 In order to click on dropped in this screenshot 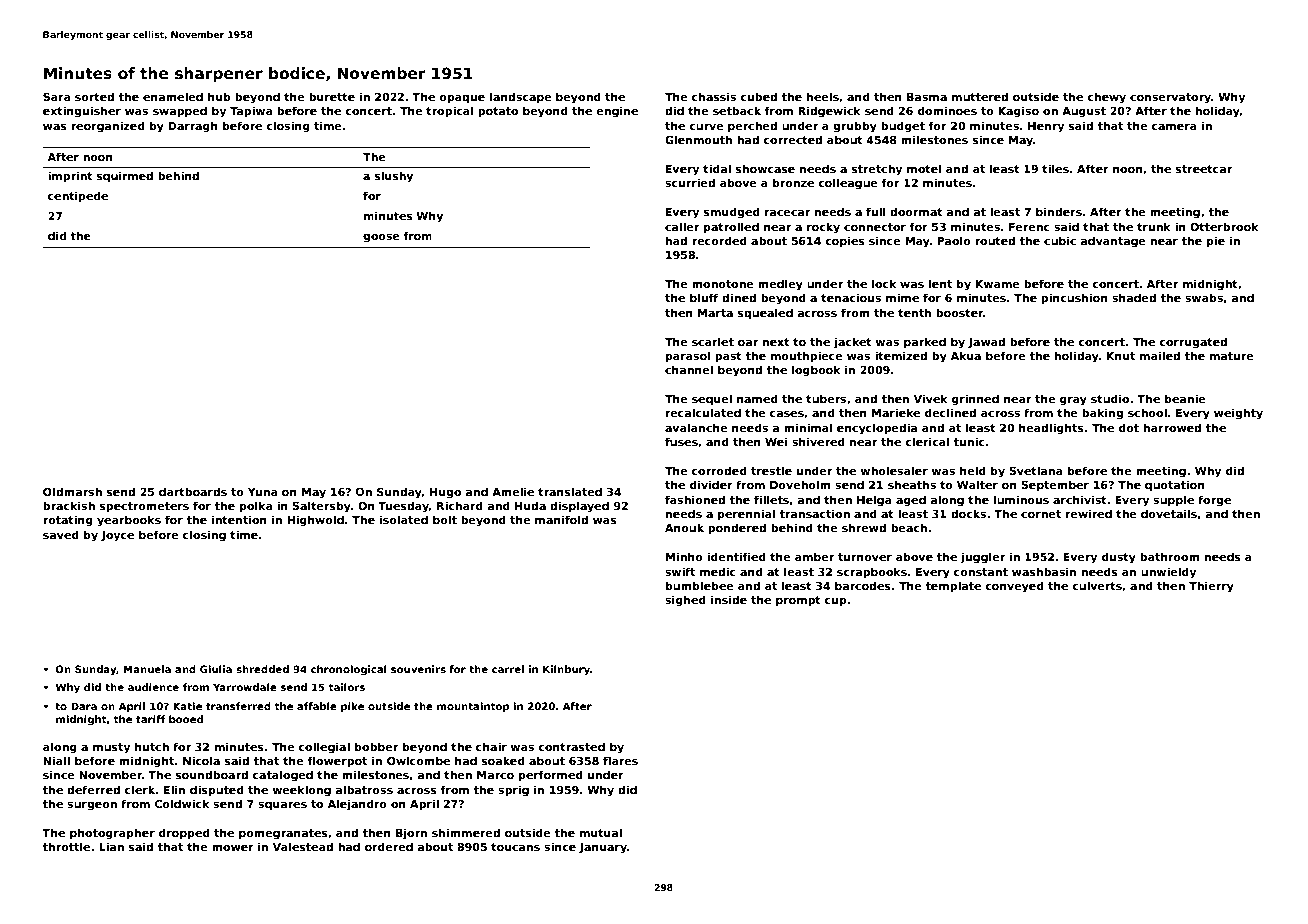, I will do `click(184, 834)`.
